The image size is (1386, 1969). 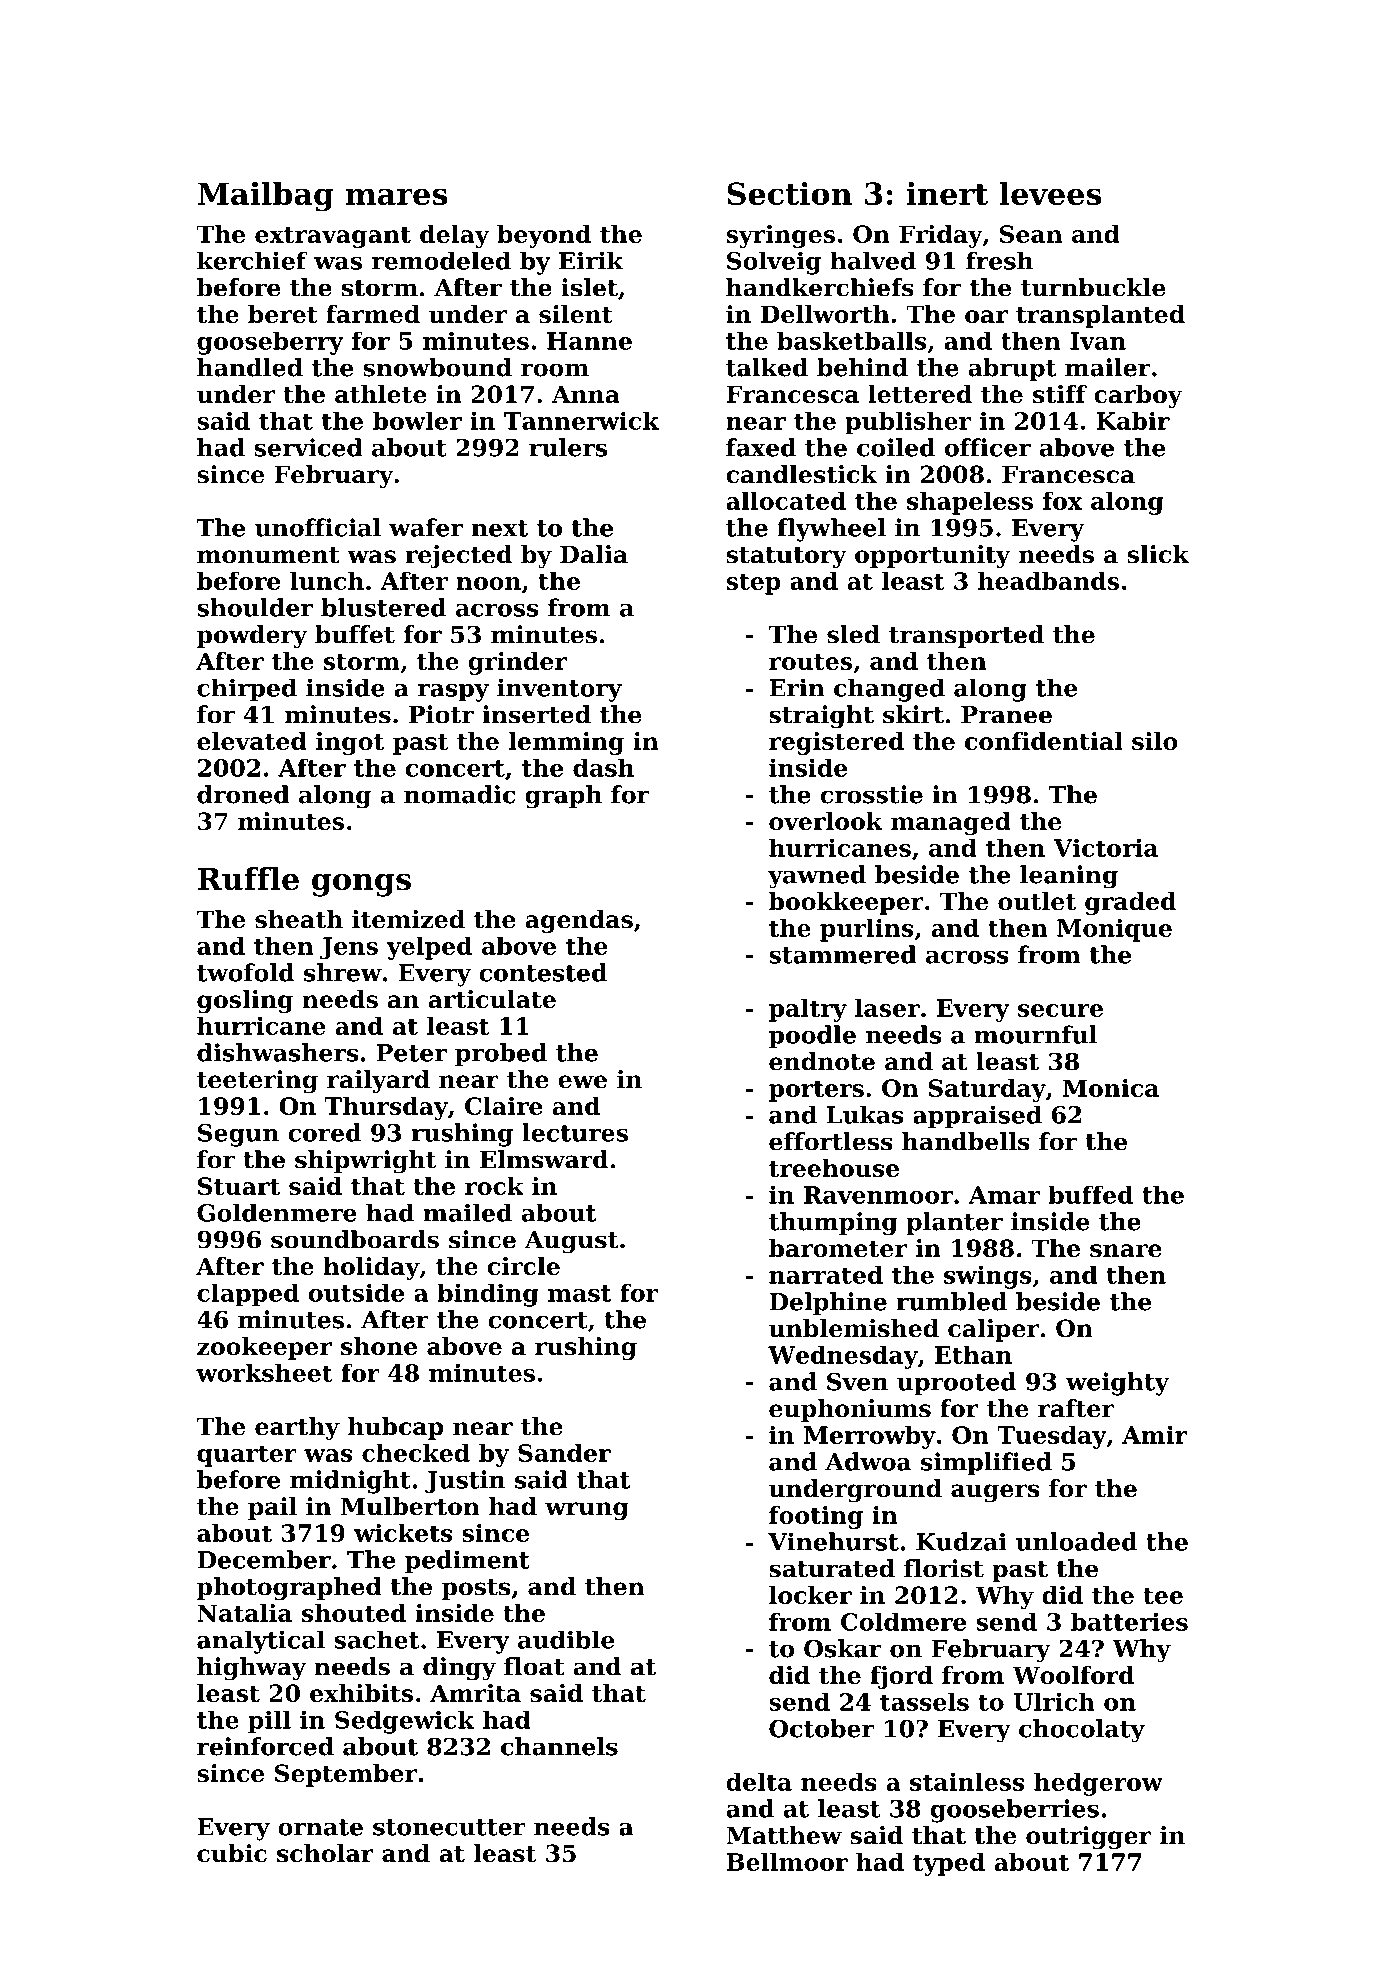 What do you see at coordinates (579, 1293) in the screenshot?
I see `mast` at bounding box center [579, 1293].
